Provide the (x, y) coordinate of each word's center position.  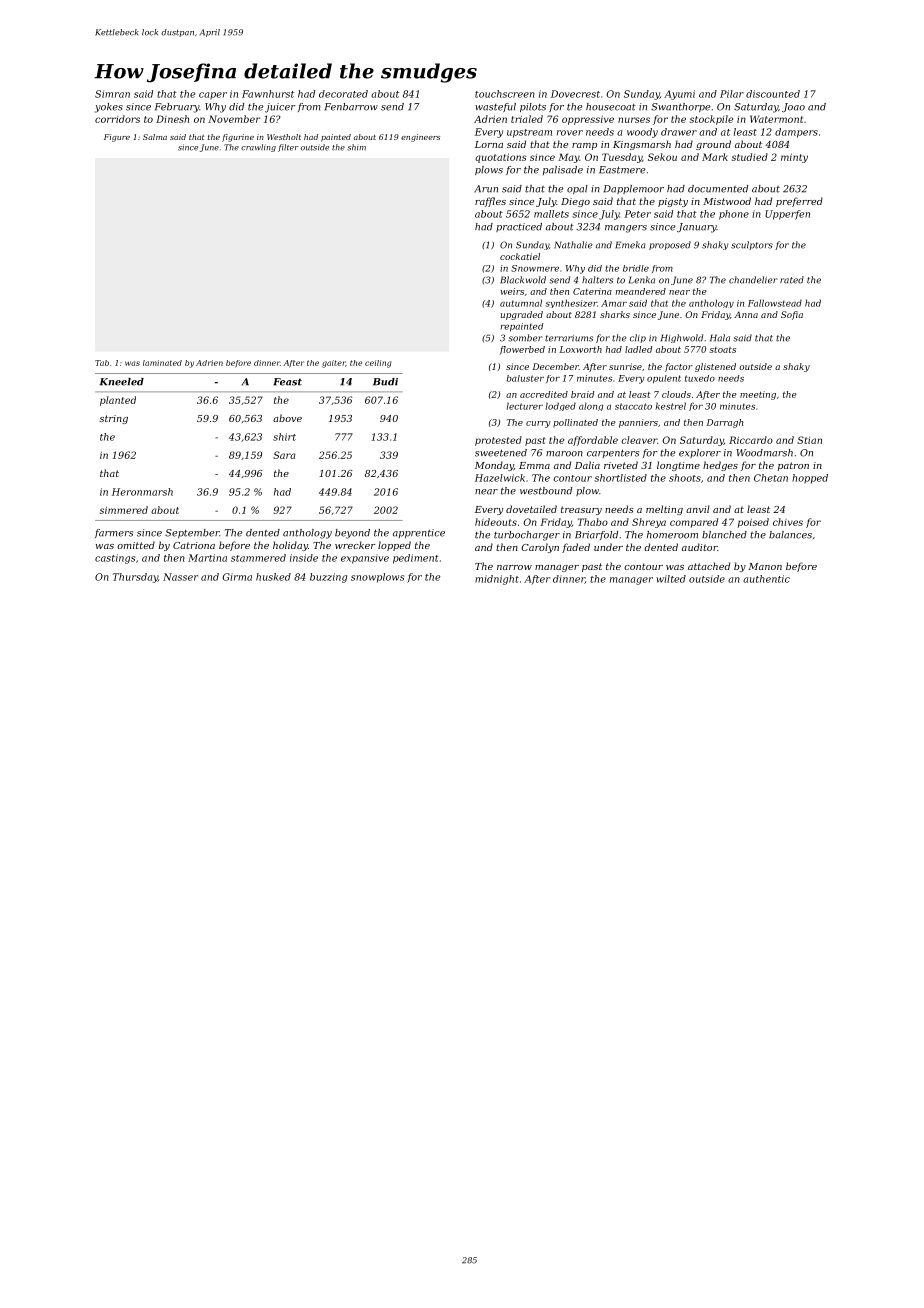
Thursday (135, 578)
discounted (773, 94)
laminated (162, 363)
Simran (112, 94)
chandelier (753, 280)
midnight (497, 580)
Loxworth (580, 349)
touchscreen (505, 94)
